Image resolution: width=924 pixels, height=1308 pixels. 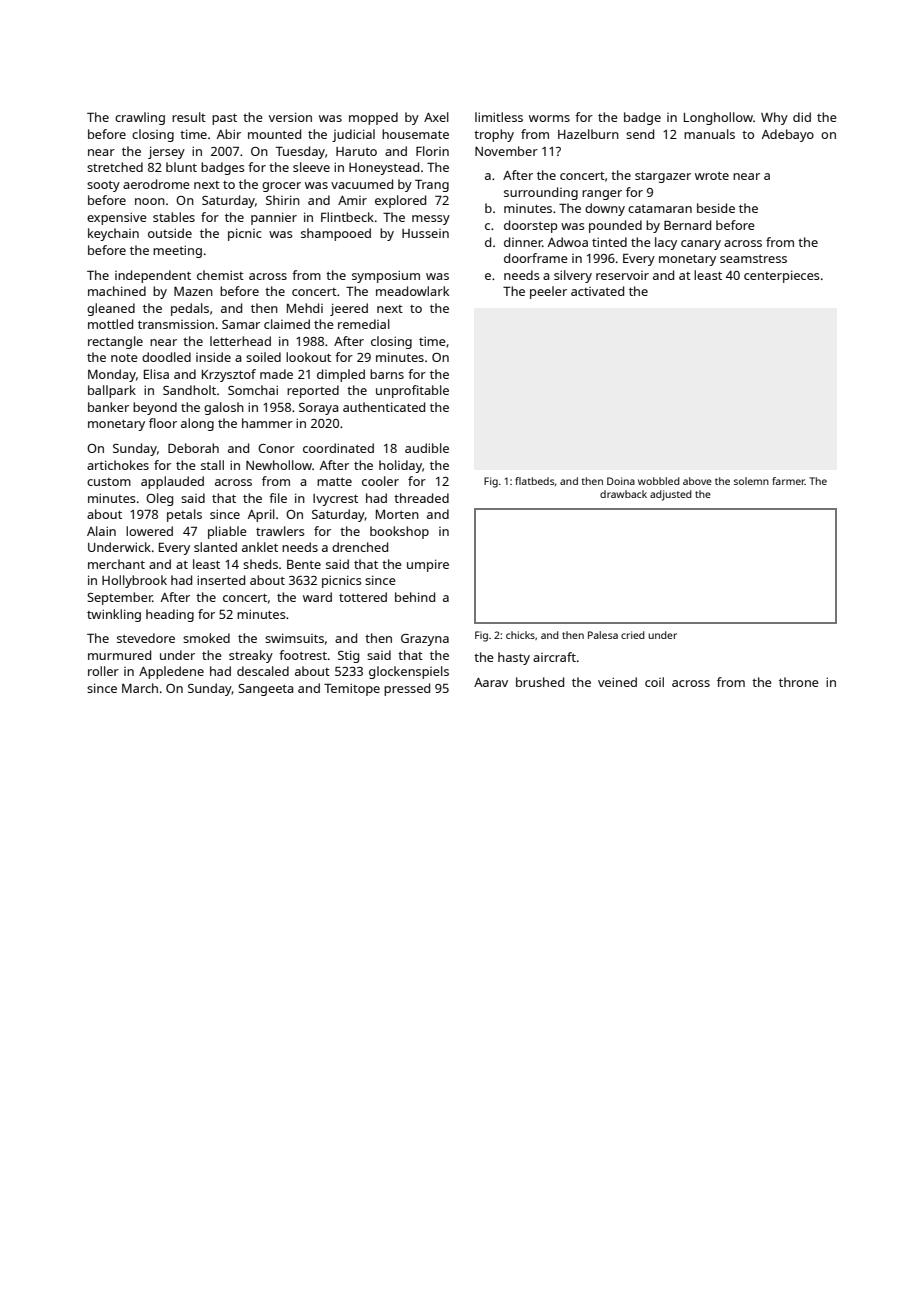 What do you see at coordinates (436, 117) in the image?
I see `Axel` at bounding box center [436, 117].
